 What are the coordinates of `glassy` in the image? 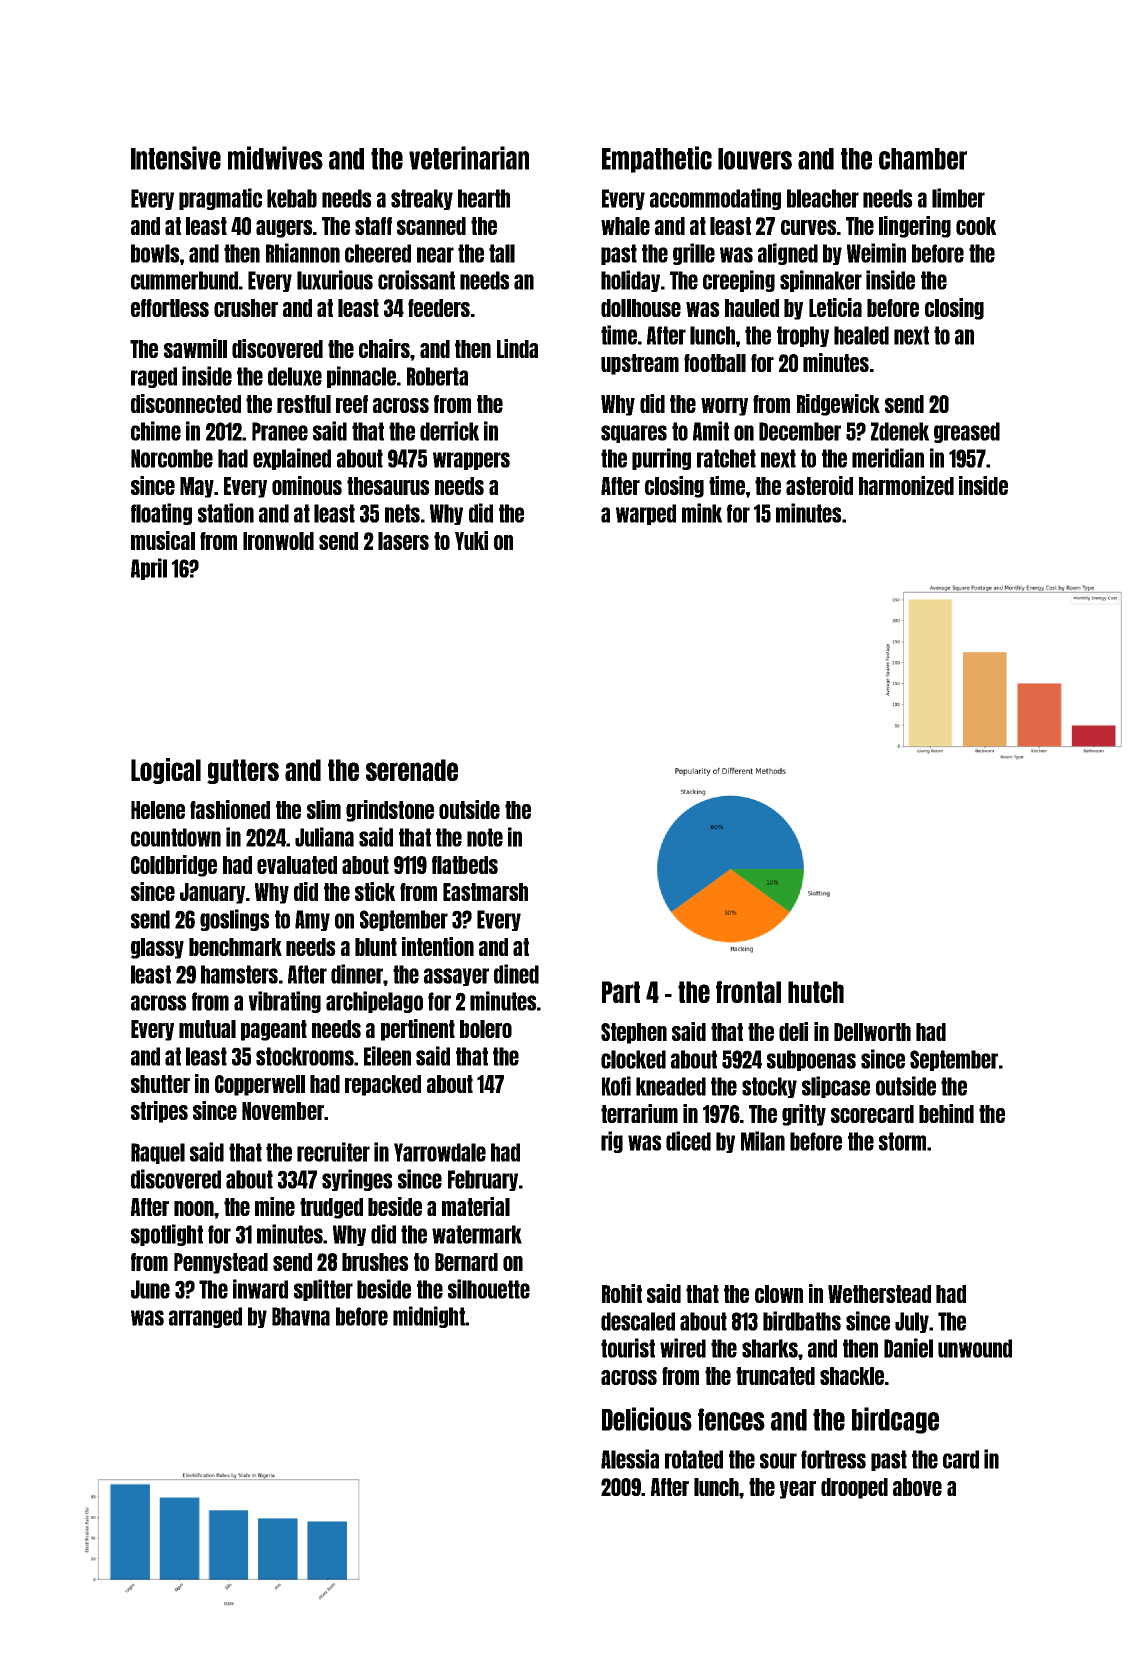 It's located at (157, 948).
